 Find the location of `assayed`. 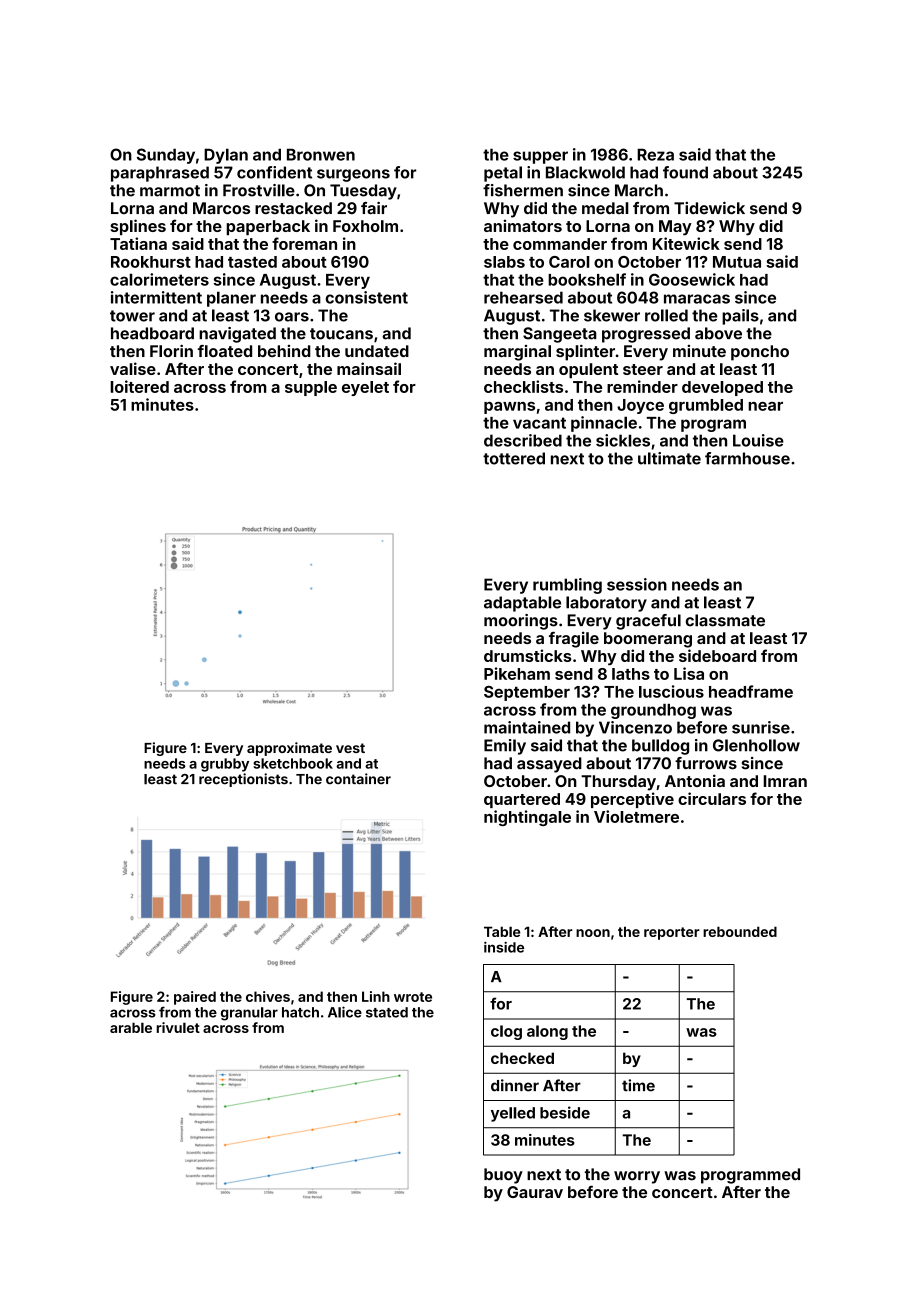

assayed is located at coordinates (549, 765).
